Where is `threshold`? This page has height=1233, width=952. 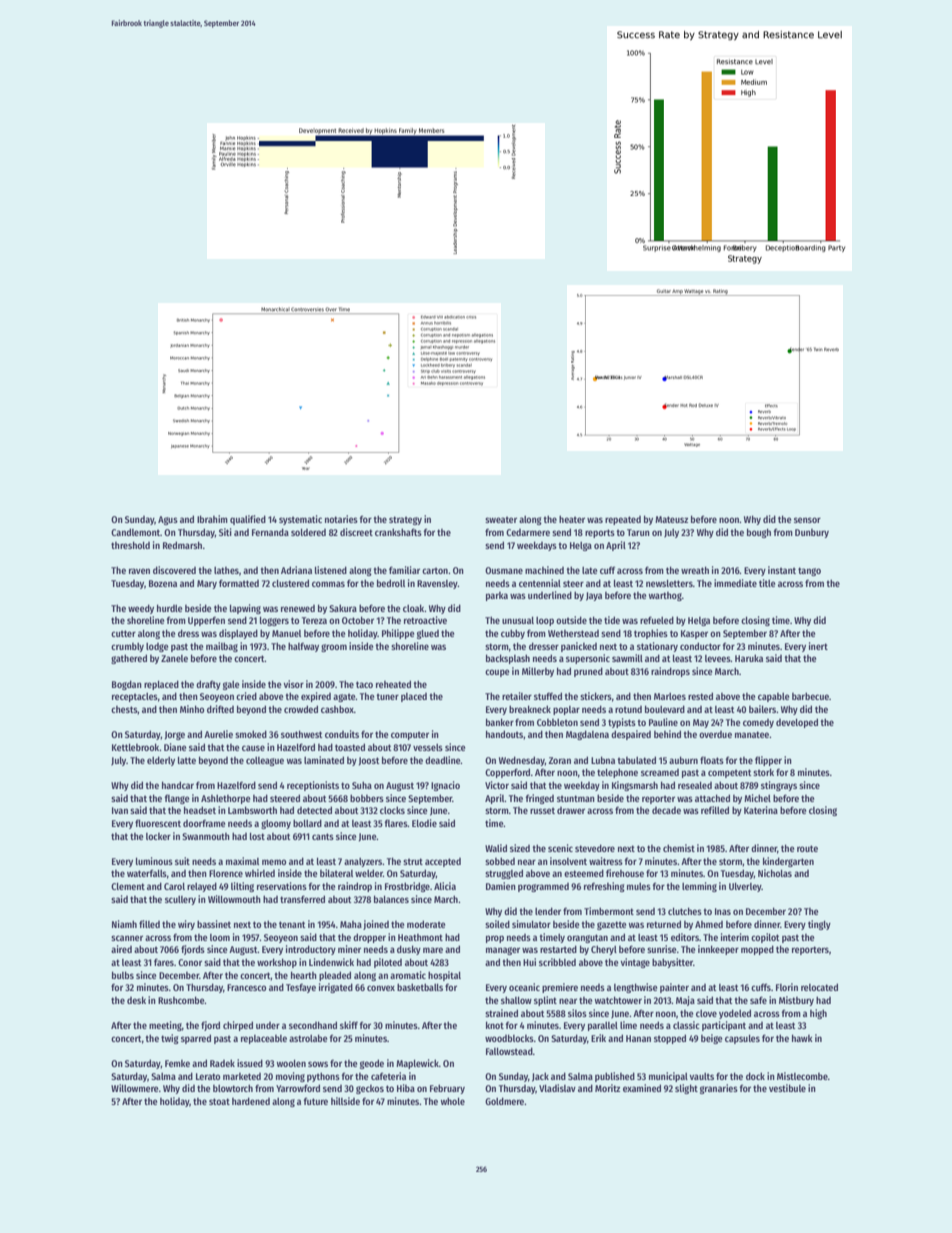
threshold is located at coordinates (130, 545).
